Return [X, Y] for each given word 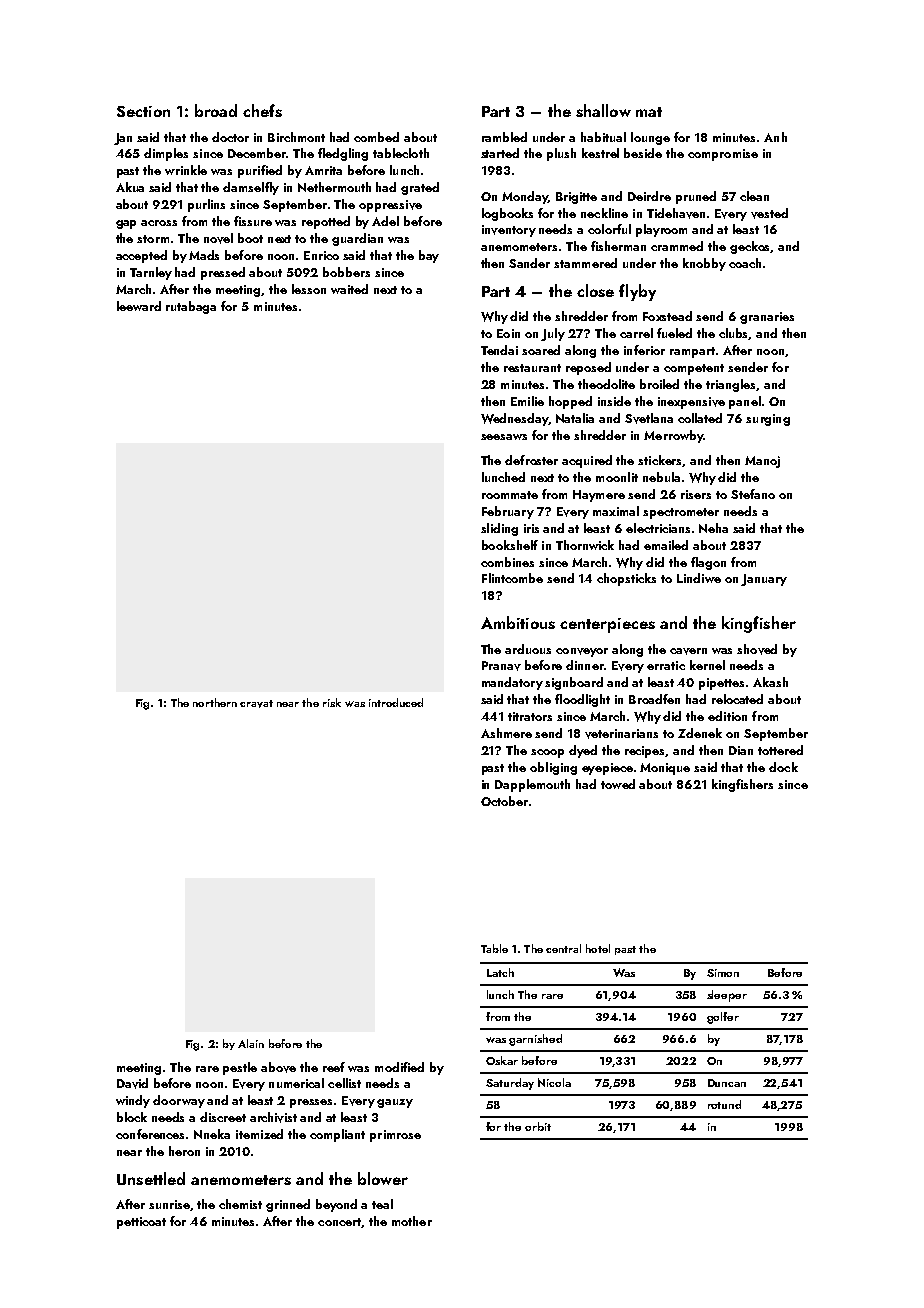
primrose [395, 1136]
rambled [504, 137]
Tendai [499, 350]
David [132, 1083]
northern [215, 702]
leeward [139, 306]
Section [143, 111]
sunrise [169, 1204]
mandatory [512, 683]
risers [696, 494]
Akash [770, 682]
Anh [775, 137]
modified [399, 1067]
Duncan [727, 1083]
